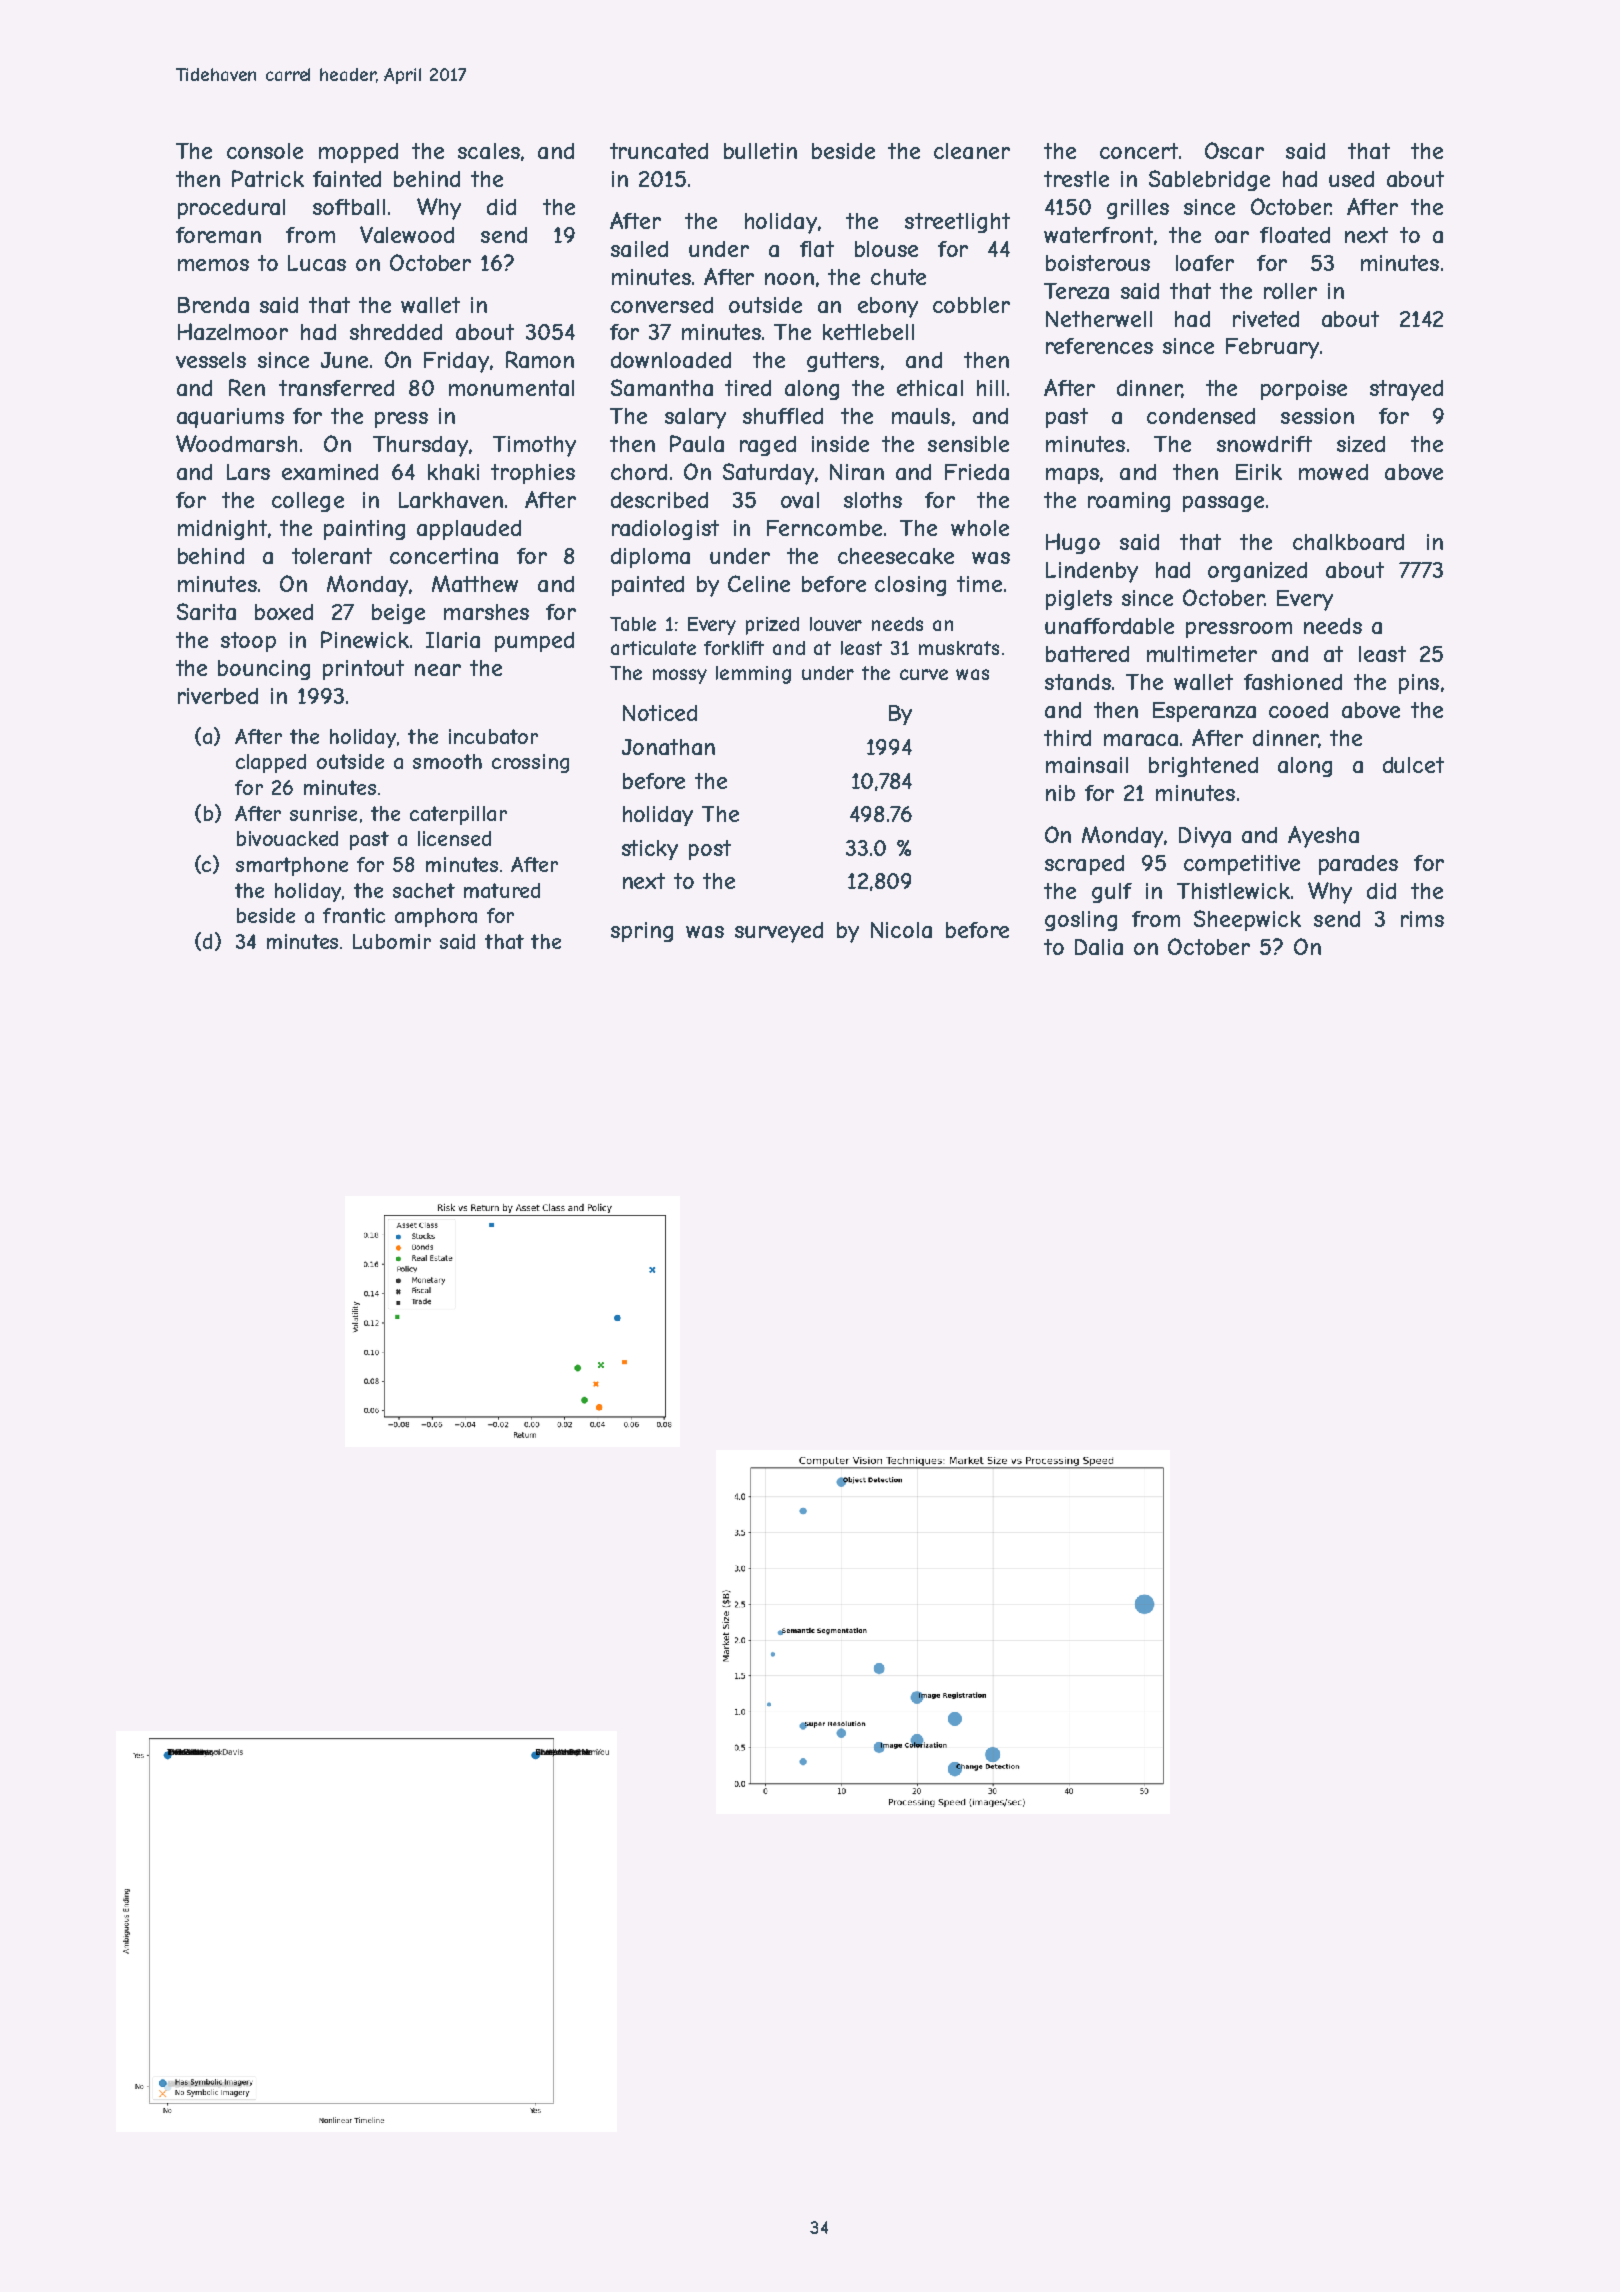  Describe the element at coordinates (1138, 209) in the screenshot. I see `grilles` at that location.
